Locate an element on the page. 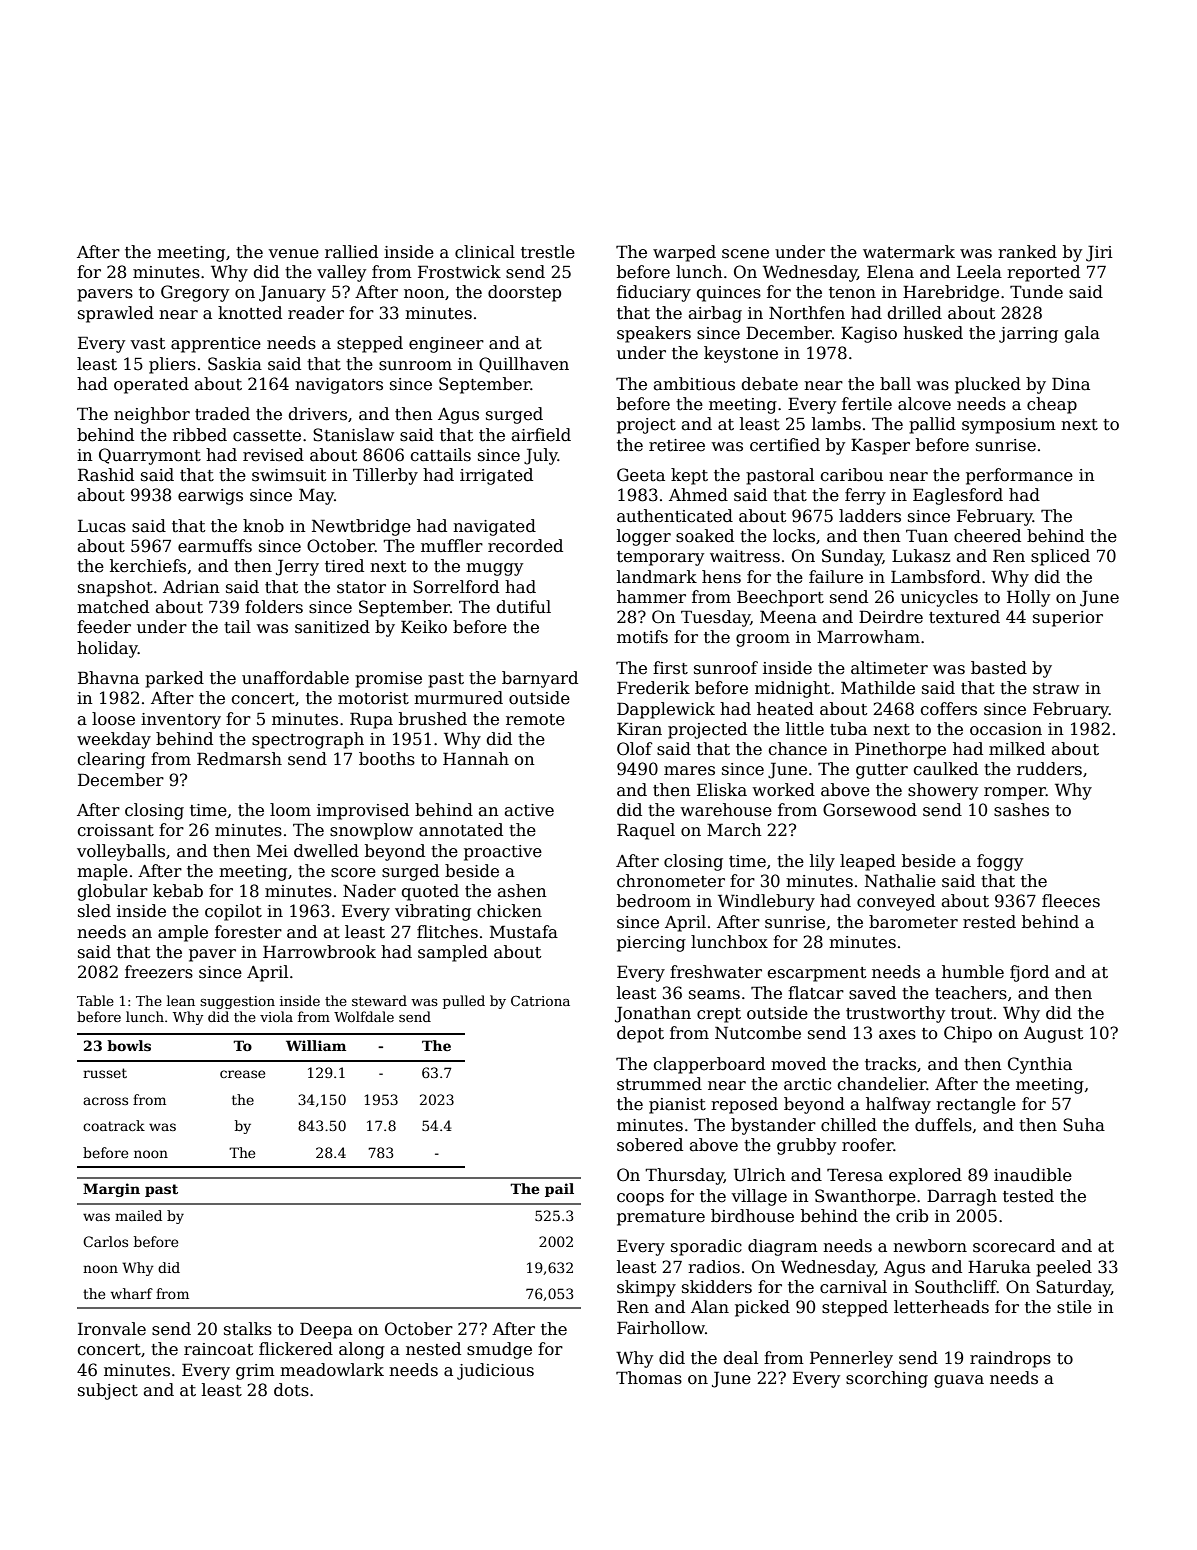 This document has width=1197, height=1550. bystander is located at coordinates (773, 1126).
